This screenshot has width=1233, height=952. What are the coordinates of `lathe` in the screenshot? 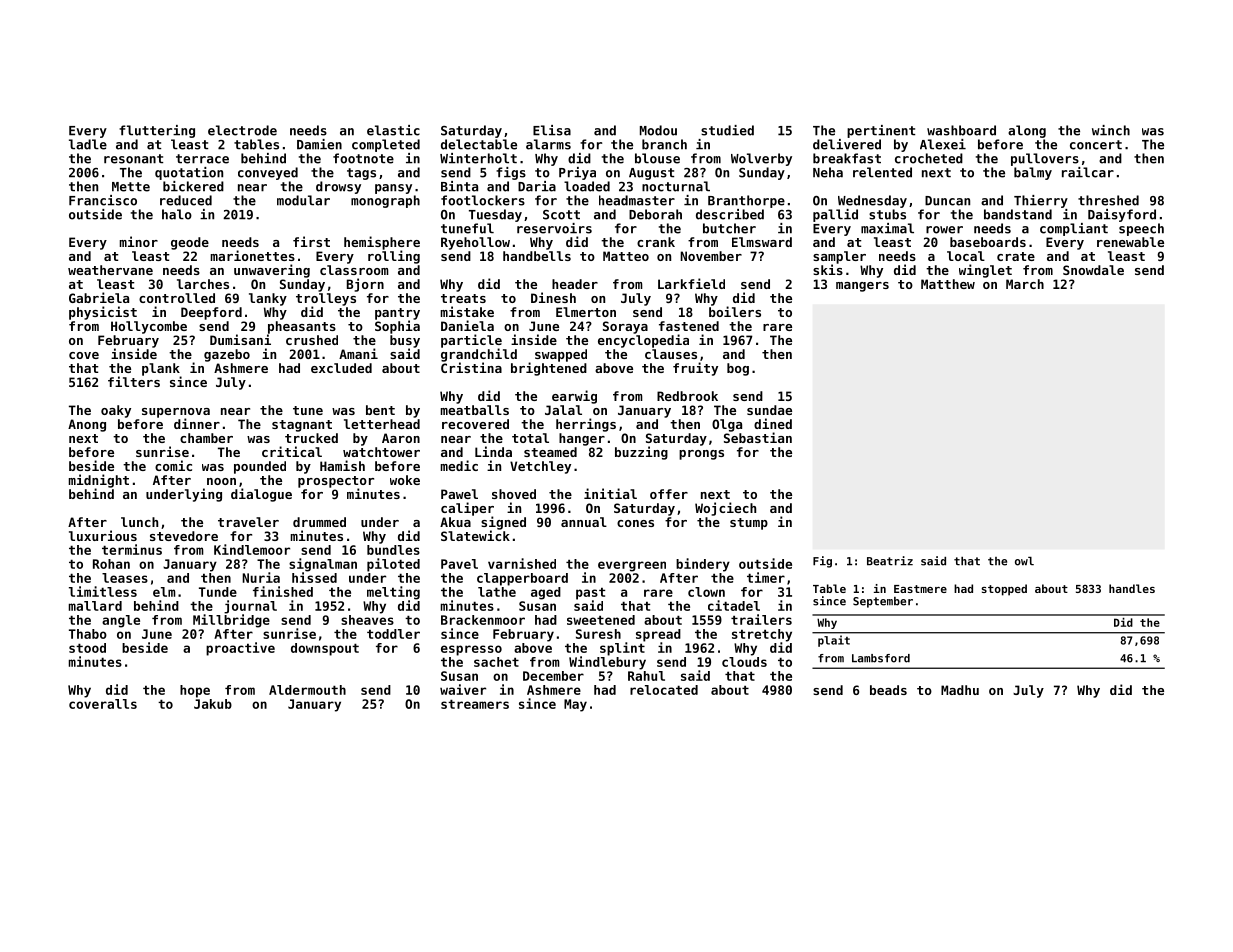 It's located at (497, 592).
